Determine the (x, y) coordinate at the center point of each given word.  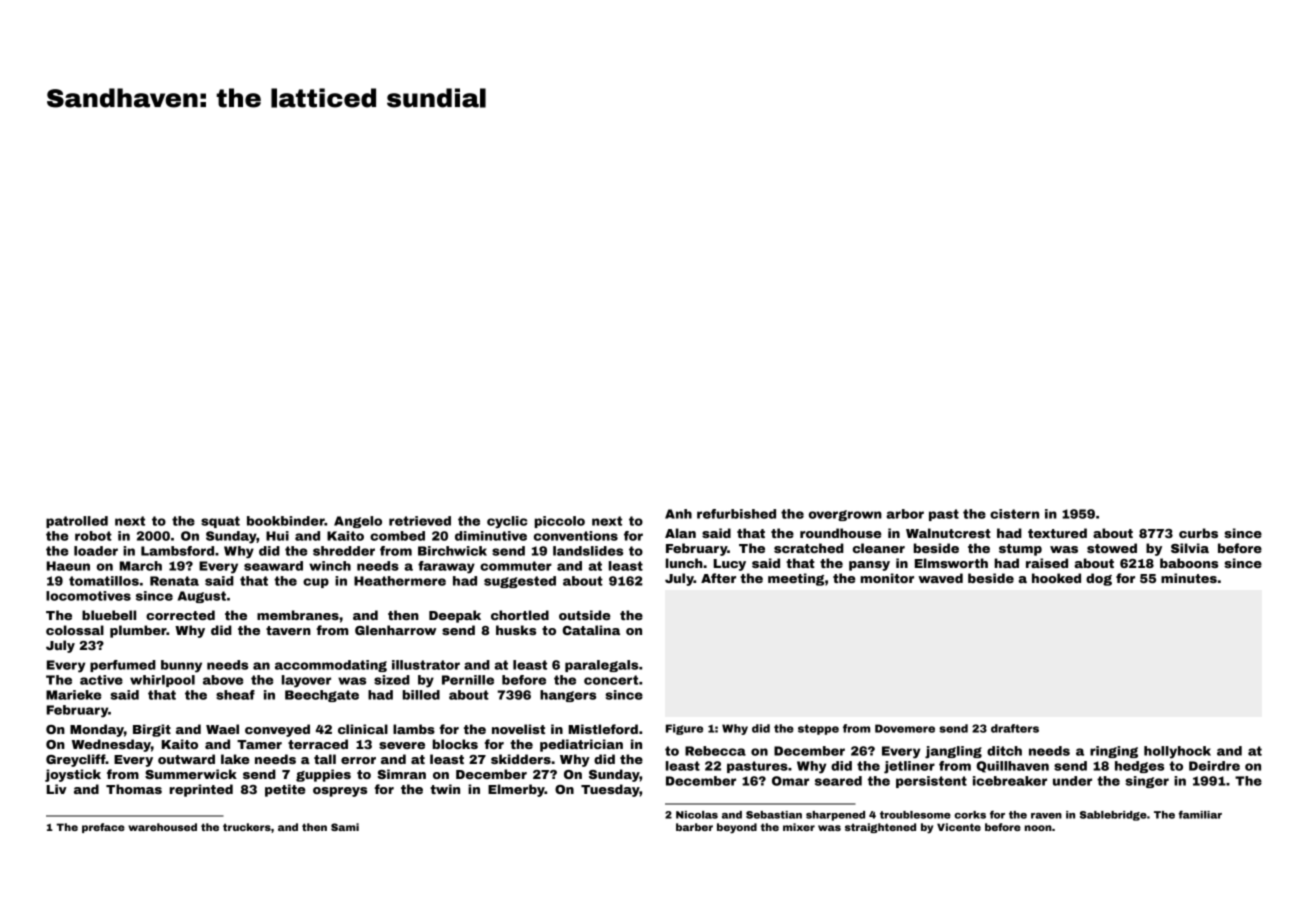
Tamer (259, 744)
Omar (790, 781)
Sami (345, 827)
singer (1147, 782)
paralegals (601, 666)
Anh (678, 514)
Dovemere (905, 728)
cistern (1014, 514)
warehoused (162, 827)
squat (220, 522)
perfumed (123, 666)
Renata (174, 581)
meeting (796, 579)
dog (1099, 579)
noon (1038, 828)
